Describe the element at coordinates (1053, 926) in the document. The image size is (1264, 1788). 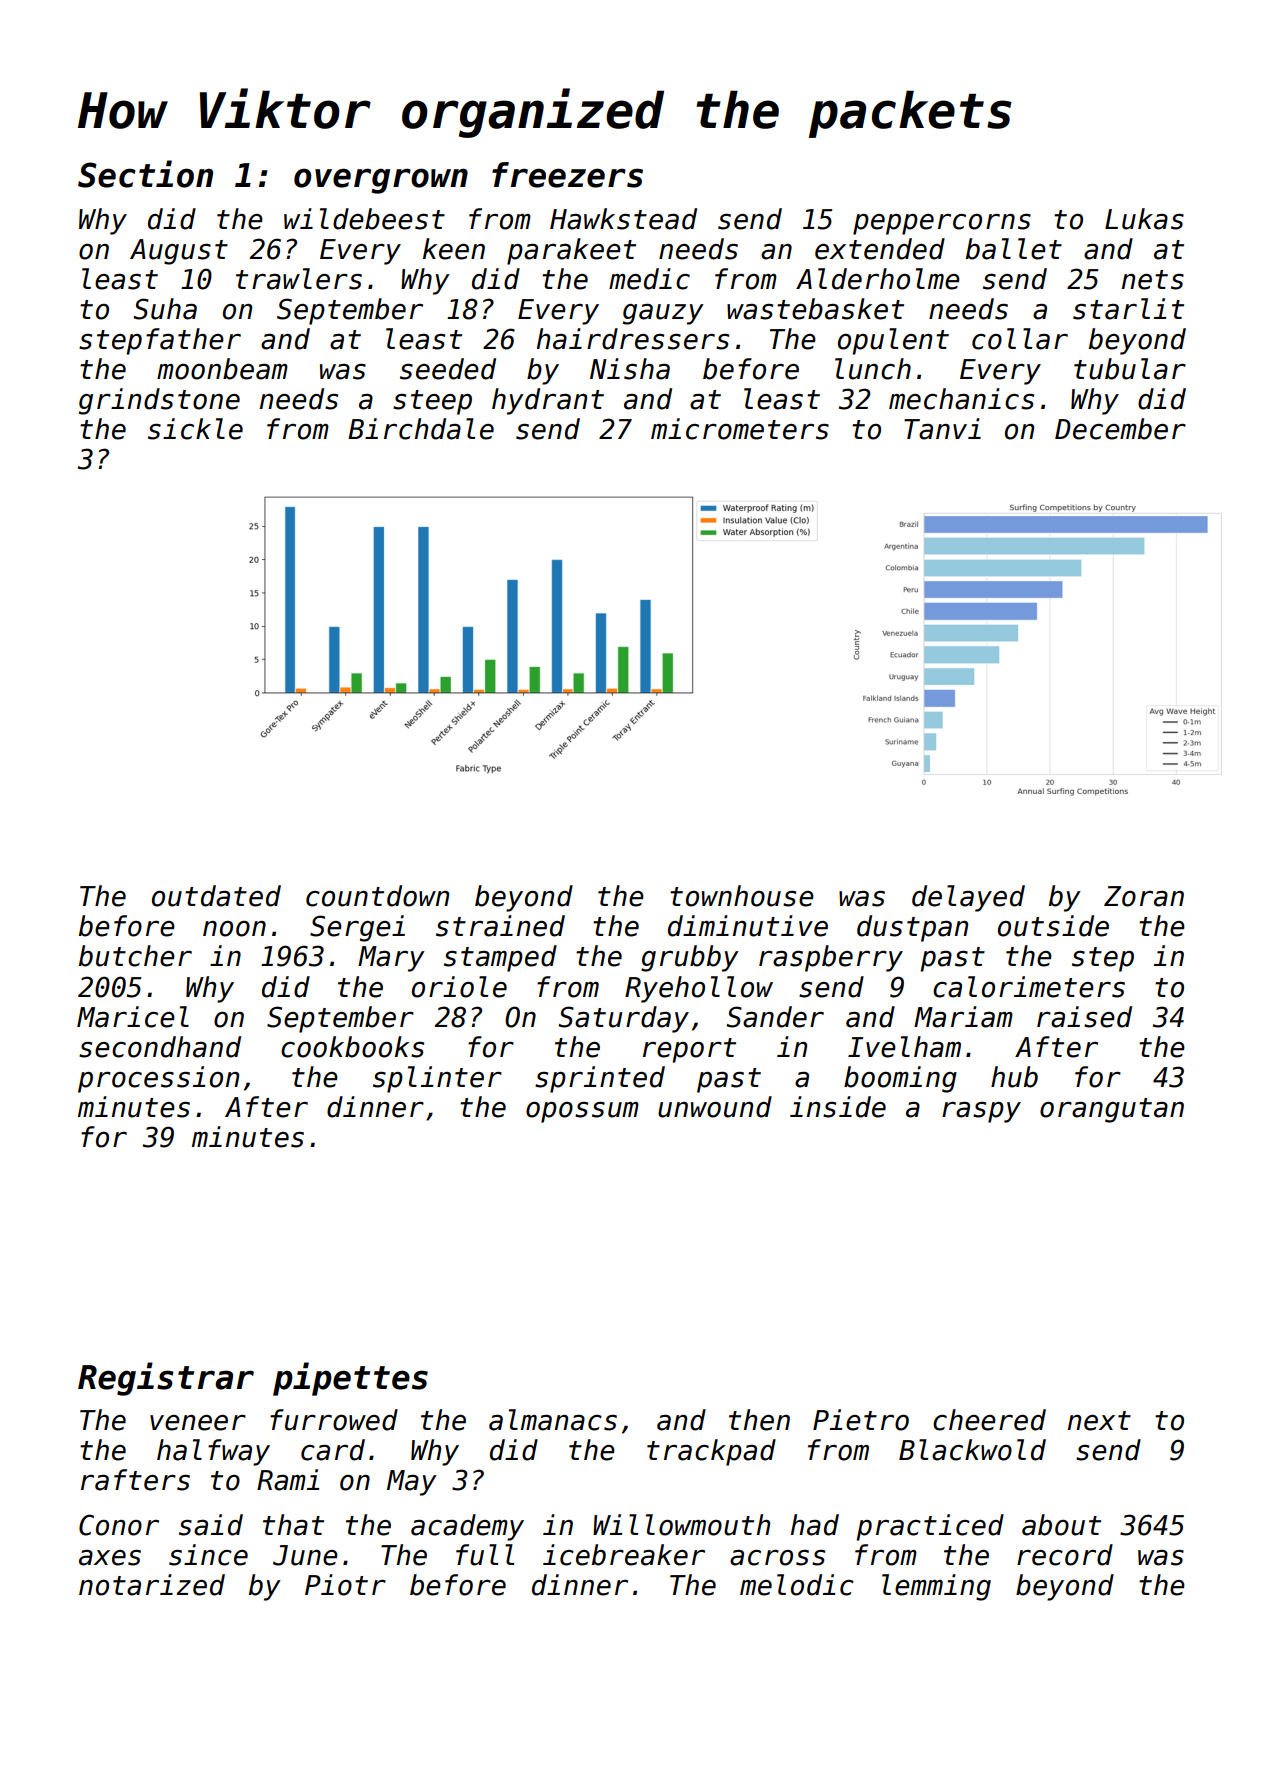
I see `outside` at that location.
